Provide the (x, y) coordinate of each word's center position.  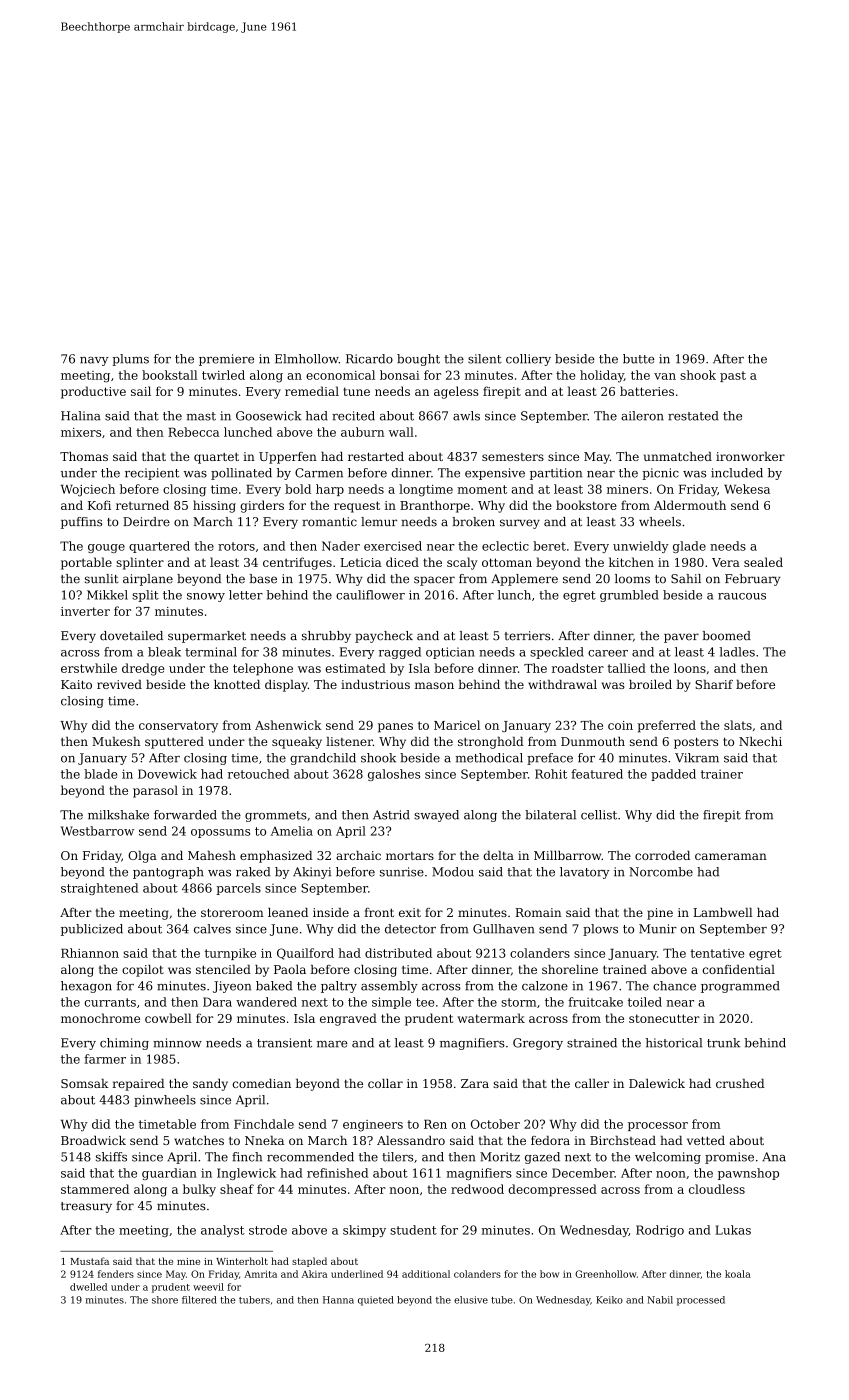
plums (130, 360)
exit (410, 912)
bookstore (586, 505)
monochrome (100, 1018)
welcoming (668, 1158)
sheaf (237, 1189)
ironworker (750, 456)
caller (592, 1083)
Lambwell (723, 912)
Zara (475, 1083)
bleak (164, 652)
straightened (99, 889)
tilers (397, 1157)
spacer (434, 581)
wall (401, 432)
